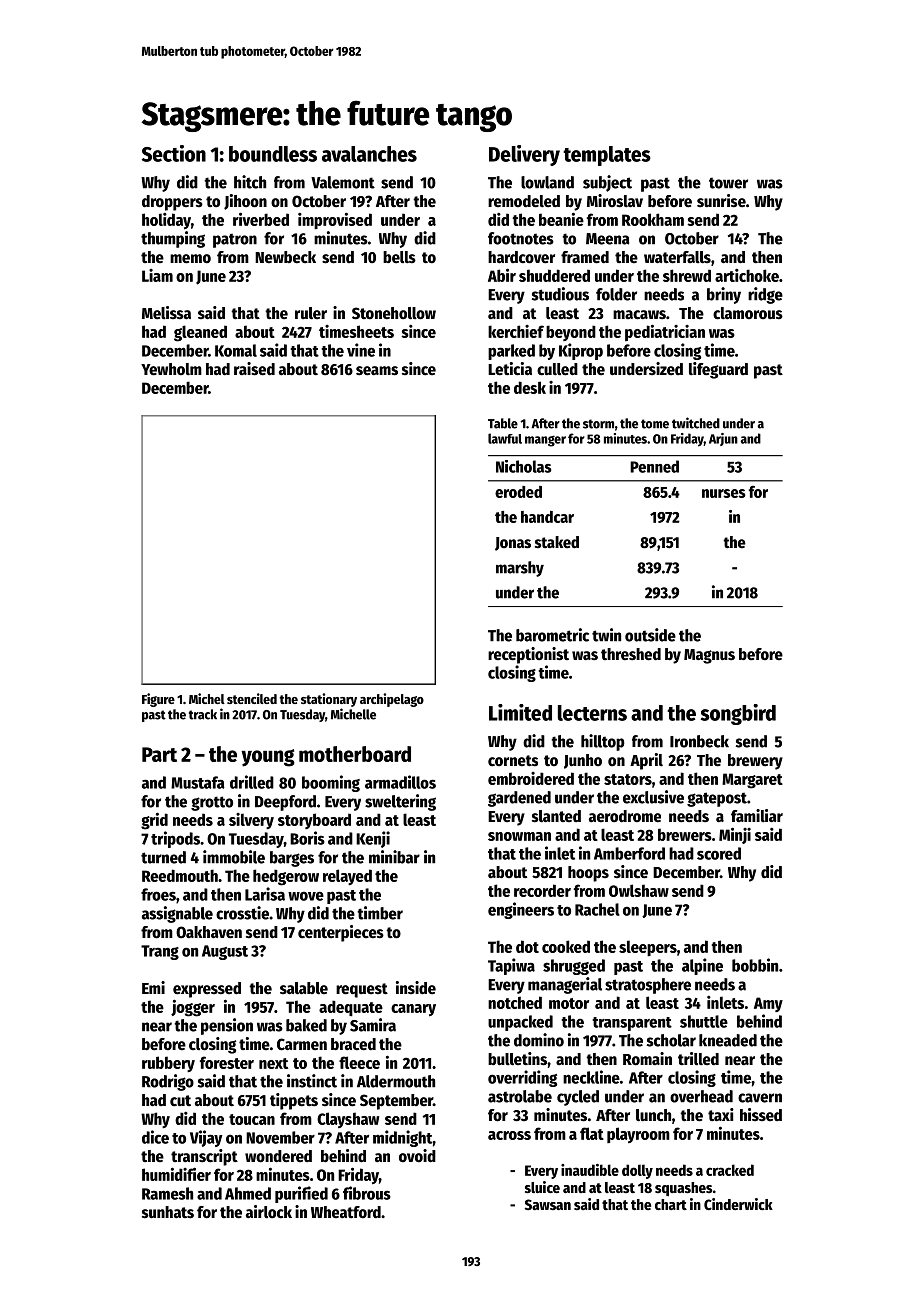 This screenshot has width=924, height=1311. What do you see at coordinates (160, 952) in the screenshot?
I see `Trang` at bounding box center [160, 952].
